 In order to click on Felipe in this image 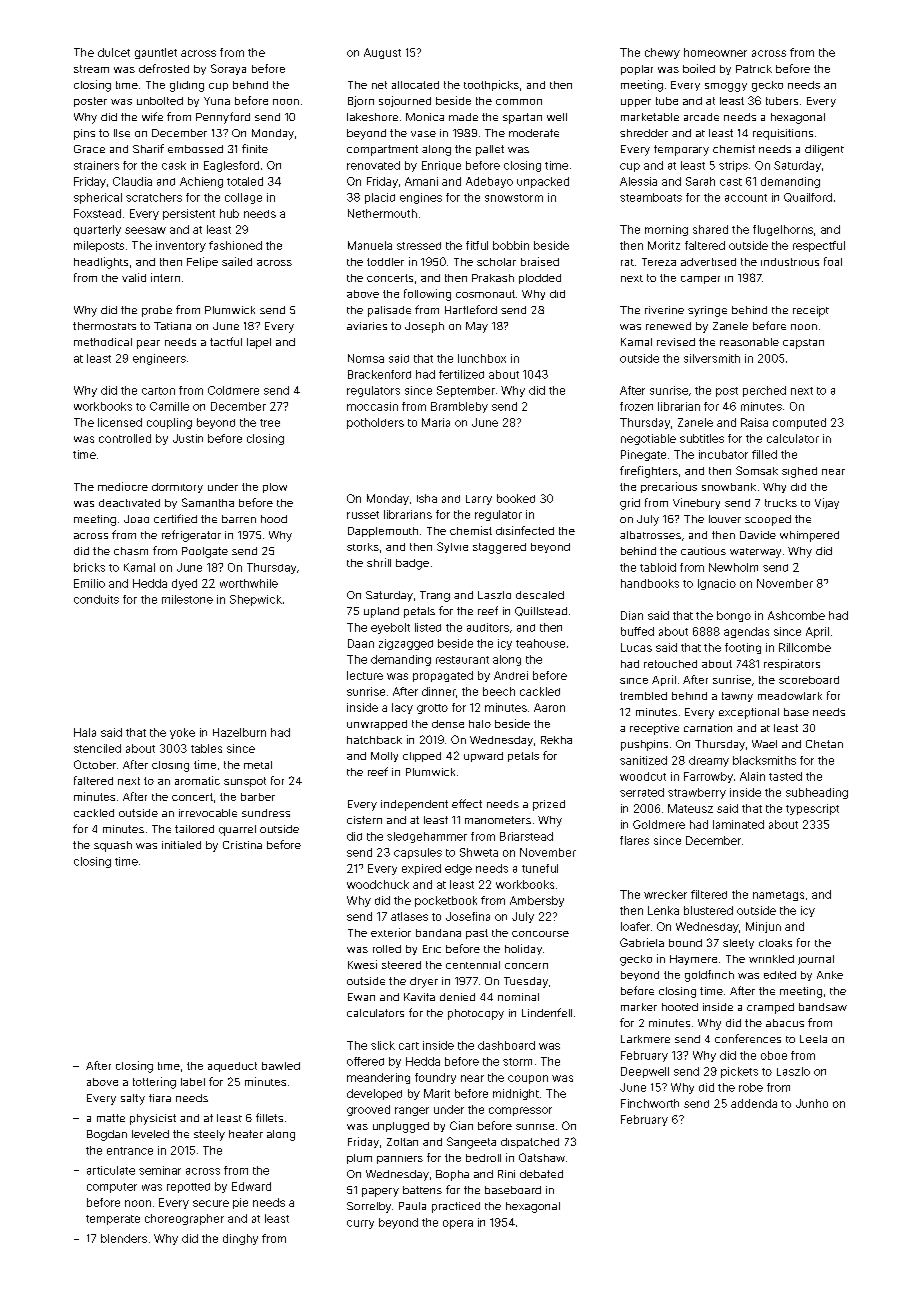, I will do `click(202, 262)`.
